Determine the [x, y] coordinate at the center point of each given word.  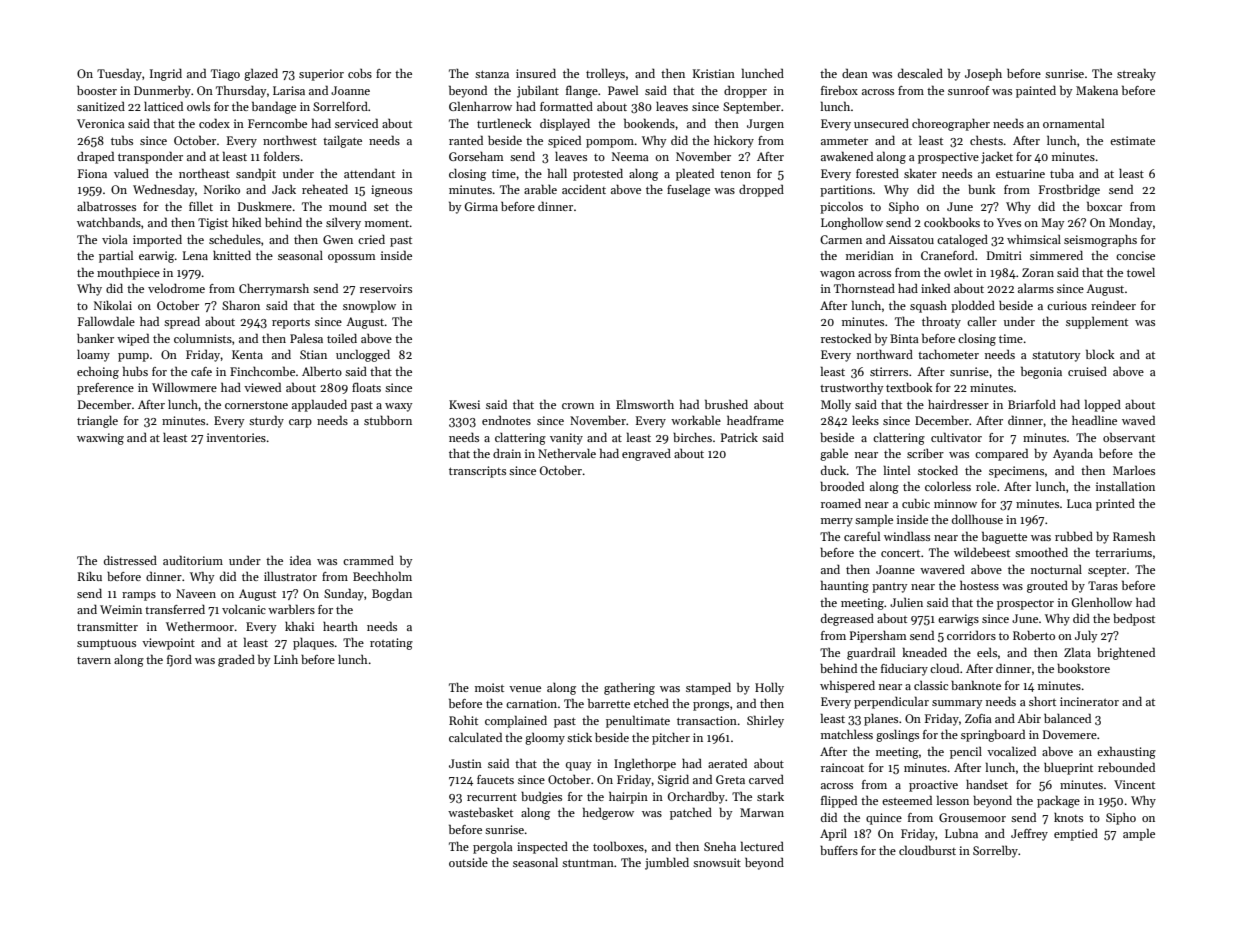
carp [300, 423]
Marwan [762, 812]
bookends [649, 123]
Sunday [344, 594]
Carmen [841, 239]
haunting [845, 586]
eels [987, 652]
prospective [948, 158]
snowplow [369, 306]
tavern [94, 660]
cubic [916, 503]
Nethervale [567, 453]
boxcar [1104, 206]
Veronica [101, 123]
